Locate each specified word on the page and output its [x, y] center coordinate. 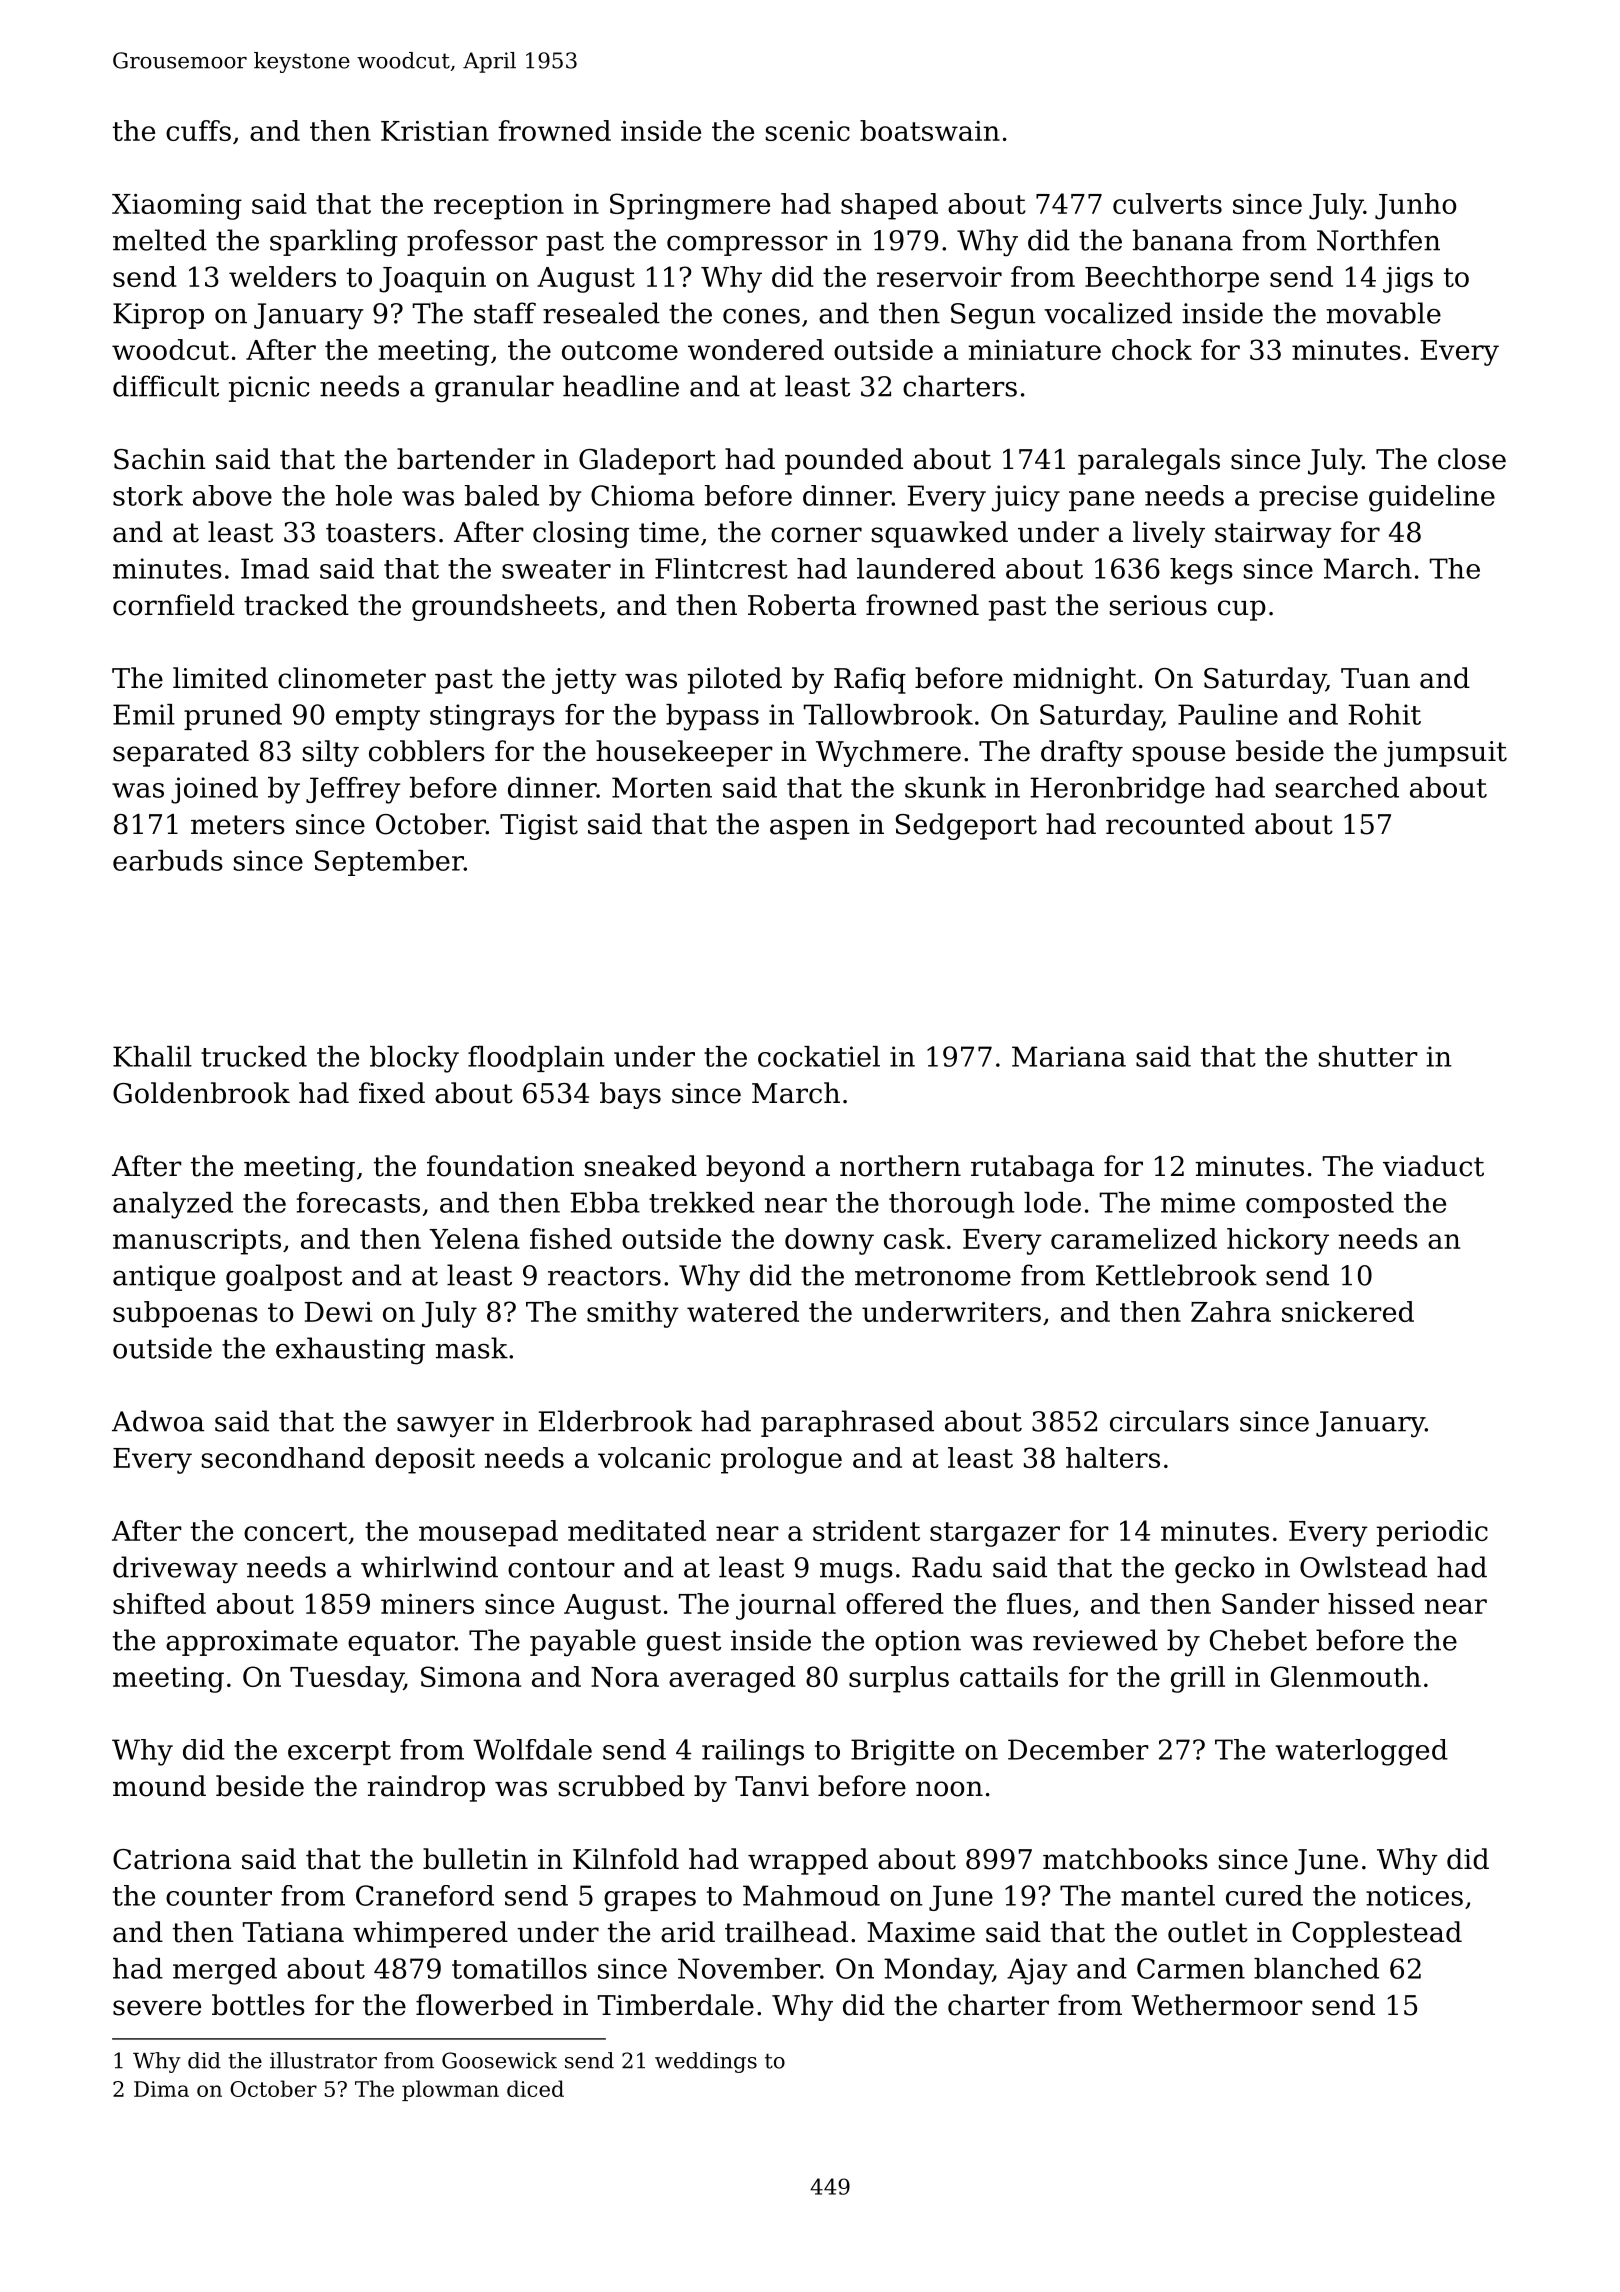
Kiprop [158, 316]
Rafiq [870, 680]
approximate [252, 1643]
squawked [940, 534]
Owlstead [1363, 1567]
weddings [706, 2062]
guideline [1432, 498]
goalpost [284, 1278]
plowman [450, 2090]
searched [1337, 787]
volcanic [654, 1457]
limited [220, 678]
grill [1198, 1679]
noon [949, 1789]
